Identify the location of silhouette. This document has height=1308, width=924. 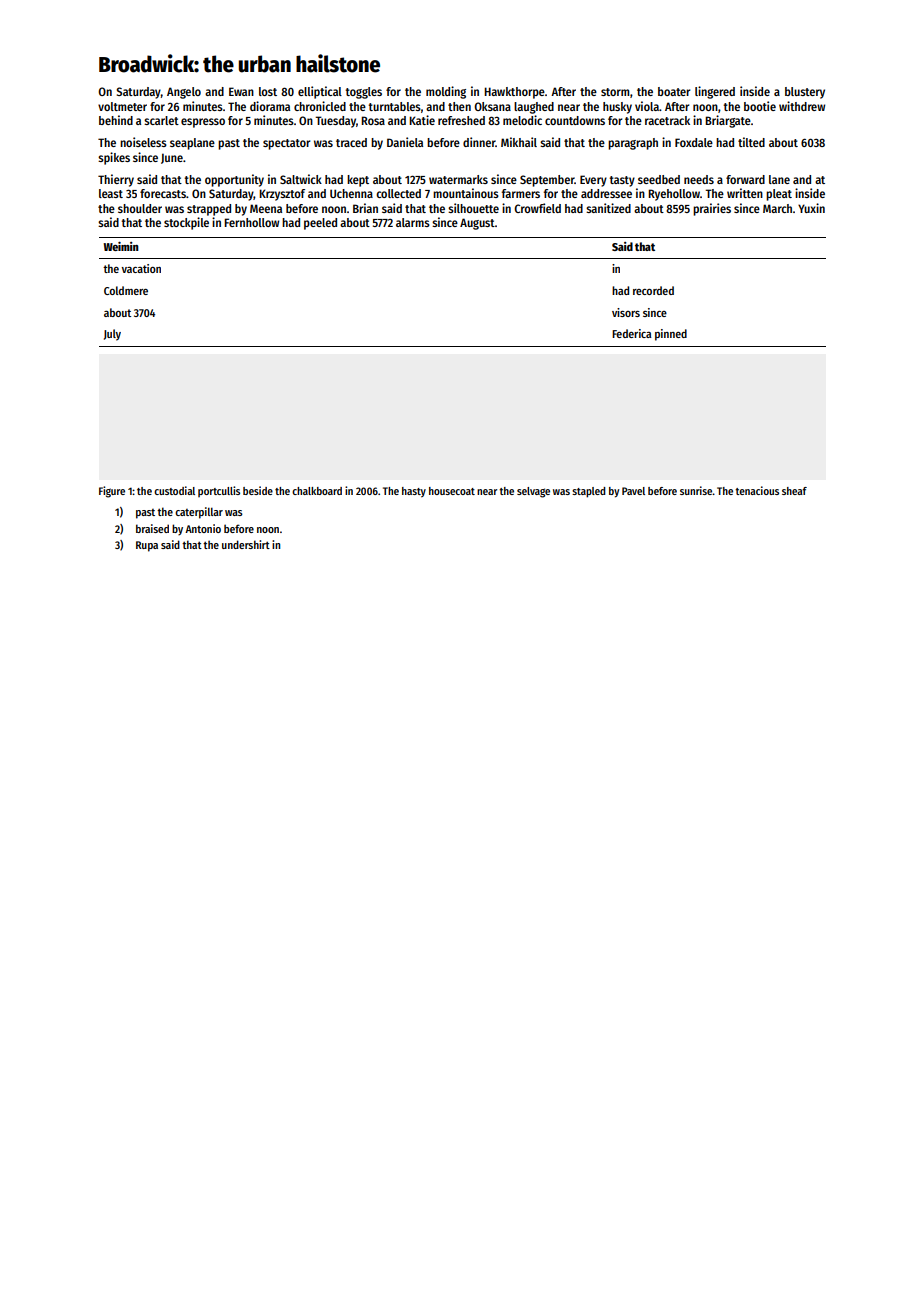
(473, 208).
